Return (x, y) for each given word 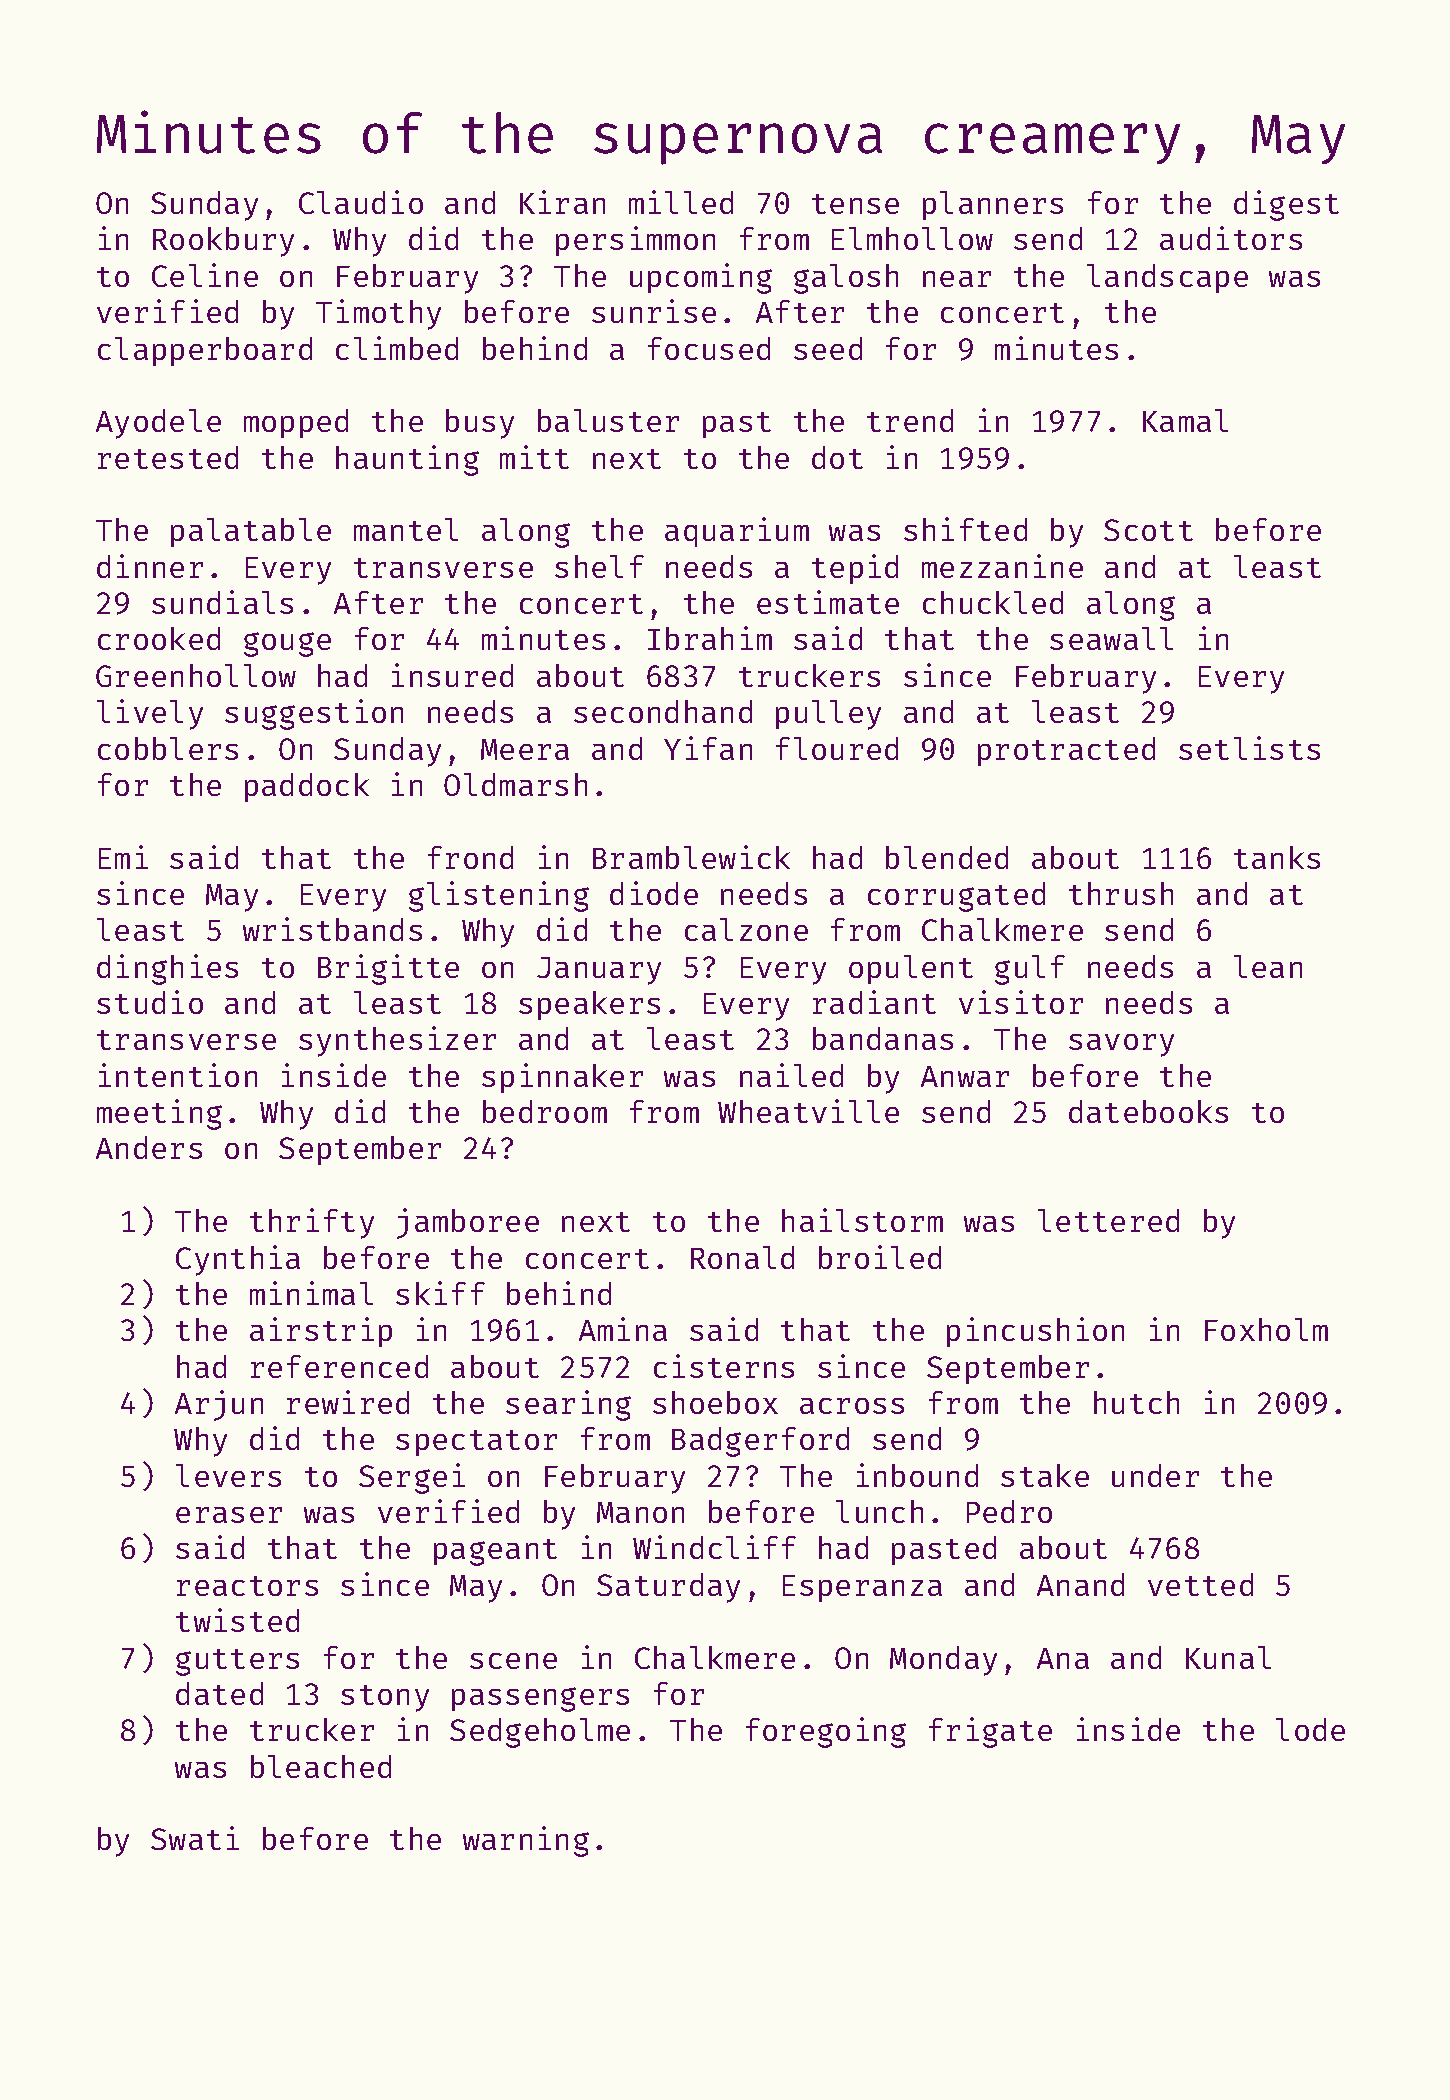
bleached (321, 1766)
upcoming (701, 278)
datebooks (1148, 1111)
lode (1310, 1729)
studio (150, 1002)
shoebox (715, 1402)
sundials (222, 602)
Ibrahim (710, 638)
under (1155, 1475)
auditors (1231, 238)
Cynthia (238, 1260)
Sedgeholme (540, 1733)
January (599, 971)
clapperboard (205, 351)
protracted (1066, 751)
